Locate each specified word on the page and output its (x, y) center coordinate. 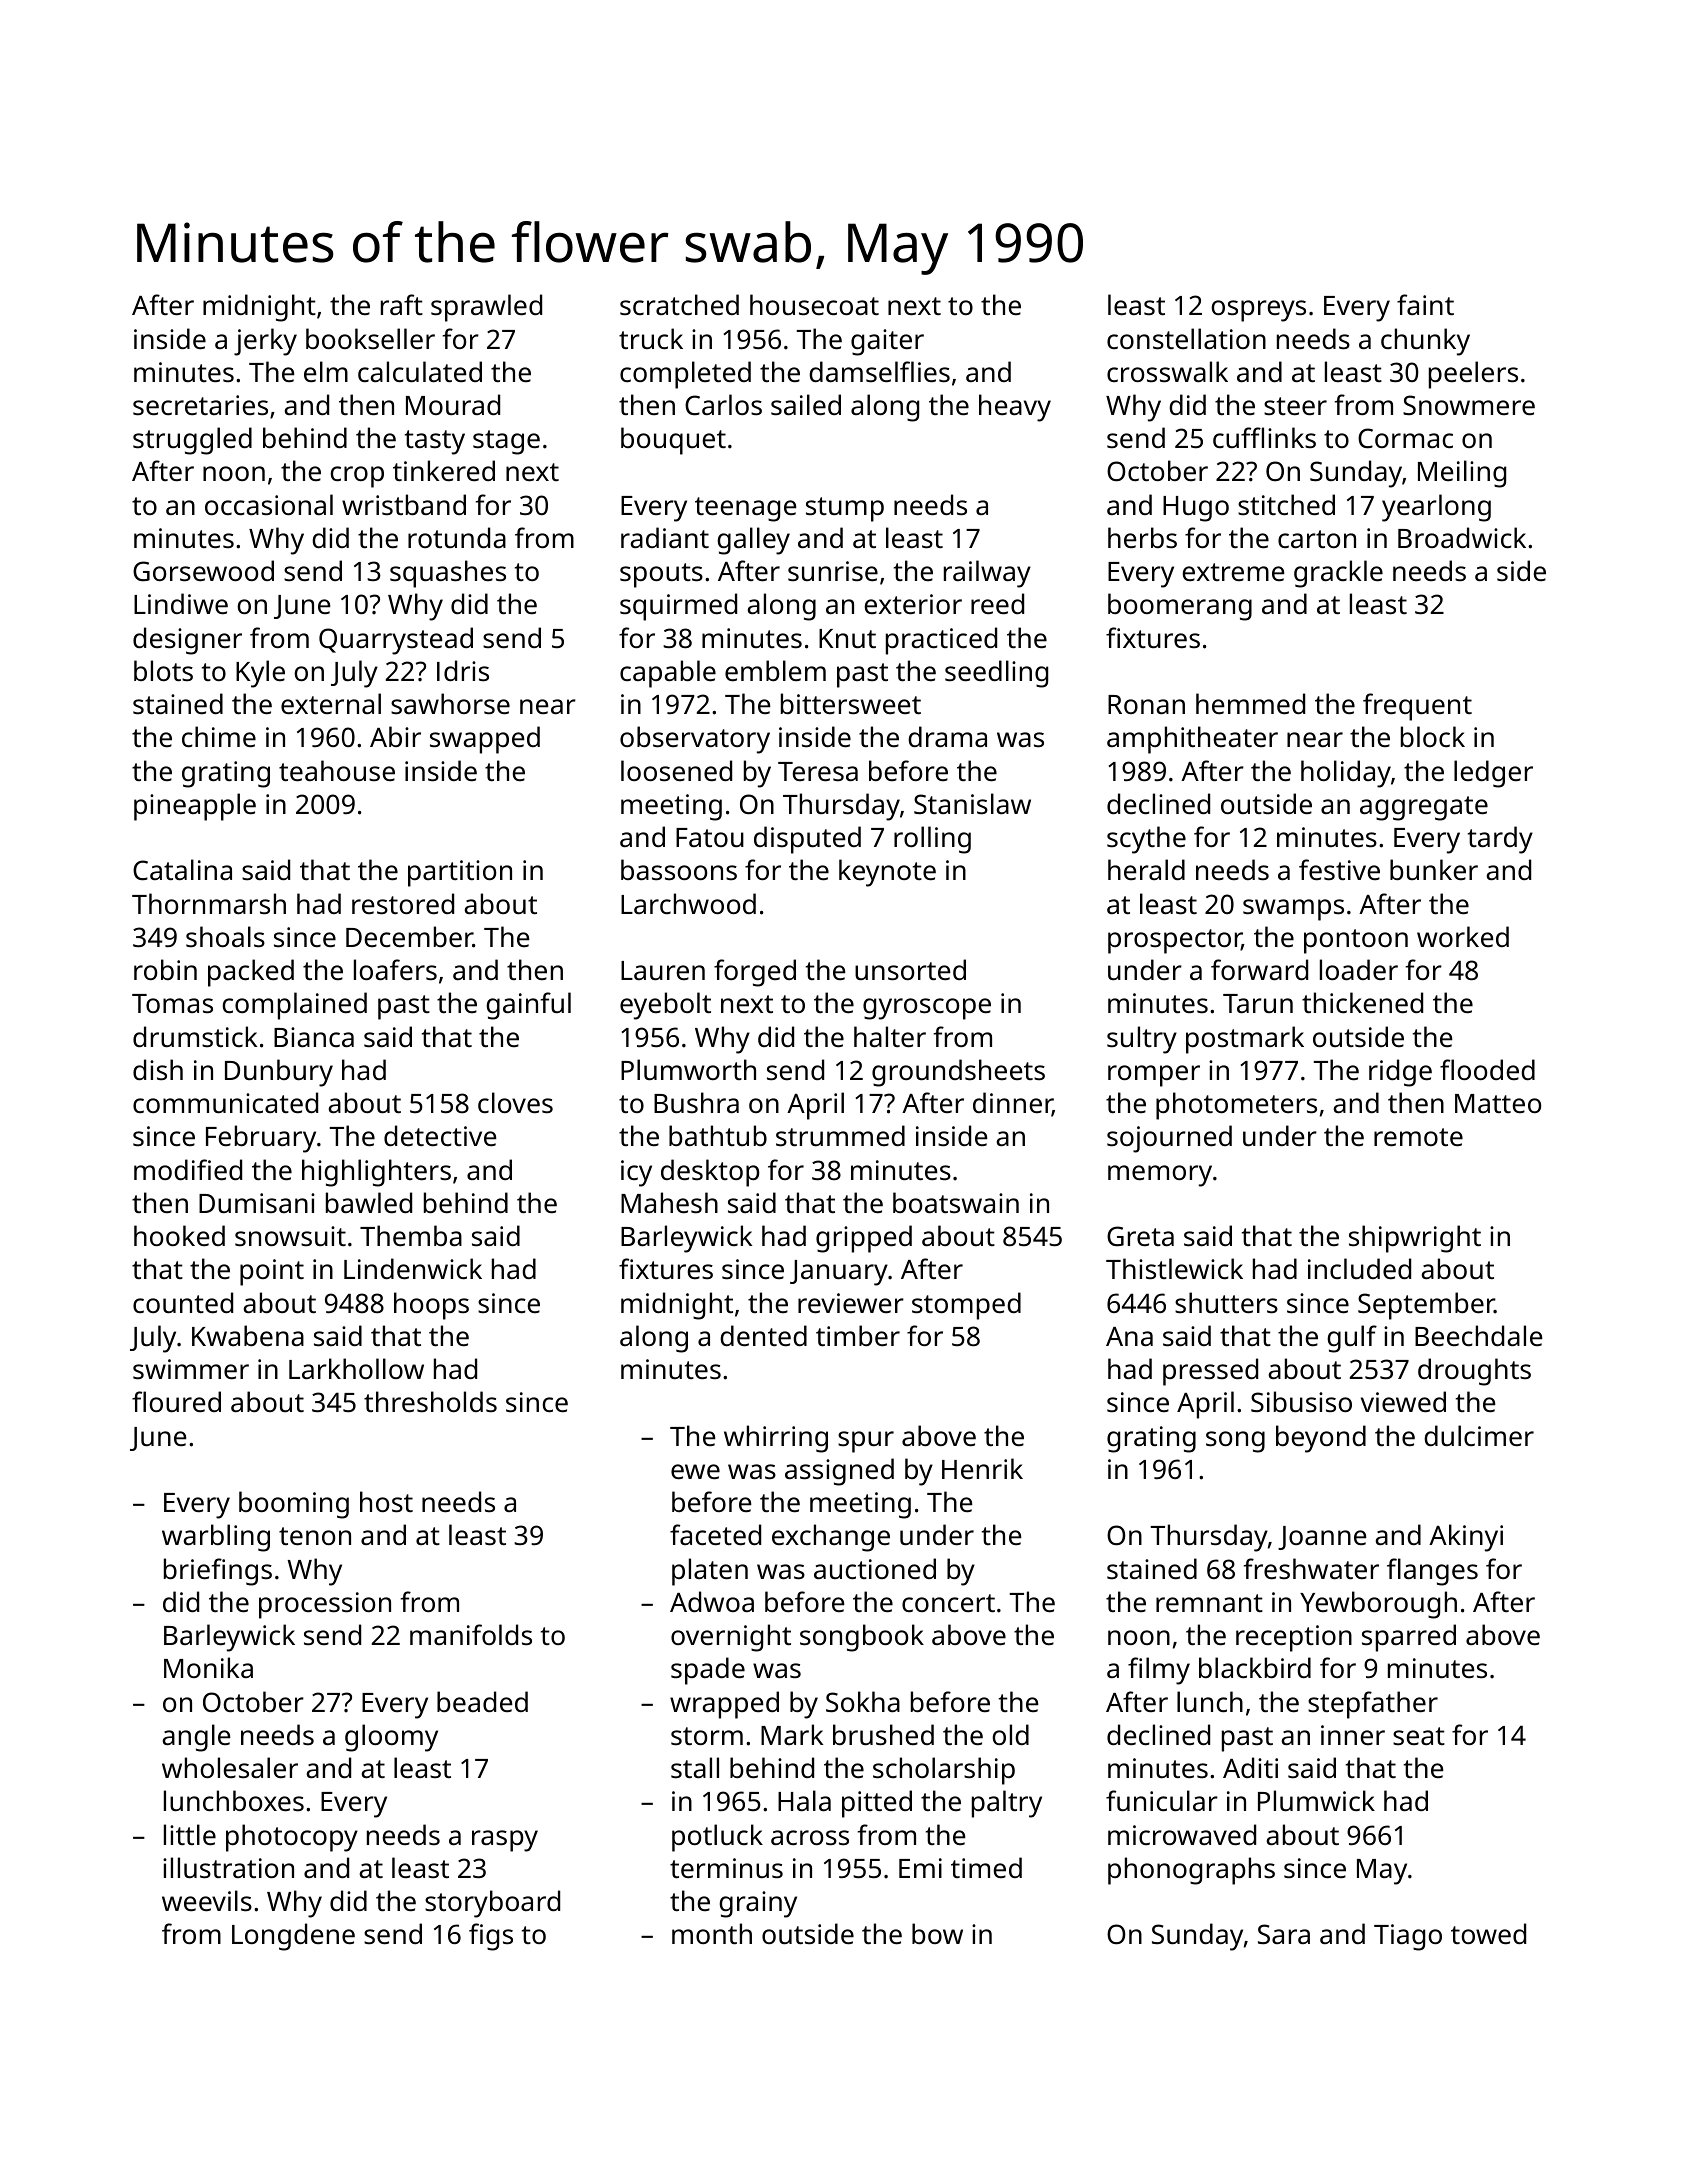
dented (763, 1336)
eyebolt (665, 1006)
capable (668, 674)
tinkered (444, 471)
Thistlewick (1174, 1269)
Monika (208, 1667)
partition (460, 873)
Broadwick (1462, 537)
